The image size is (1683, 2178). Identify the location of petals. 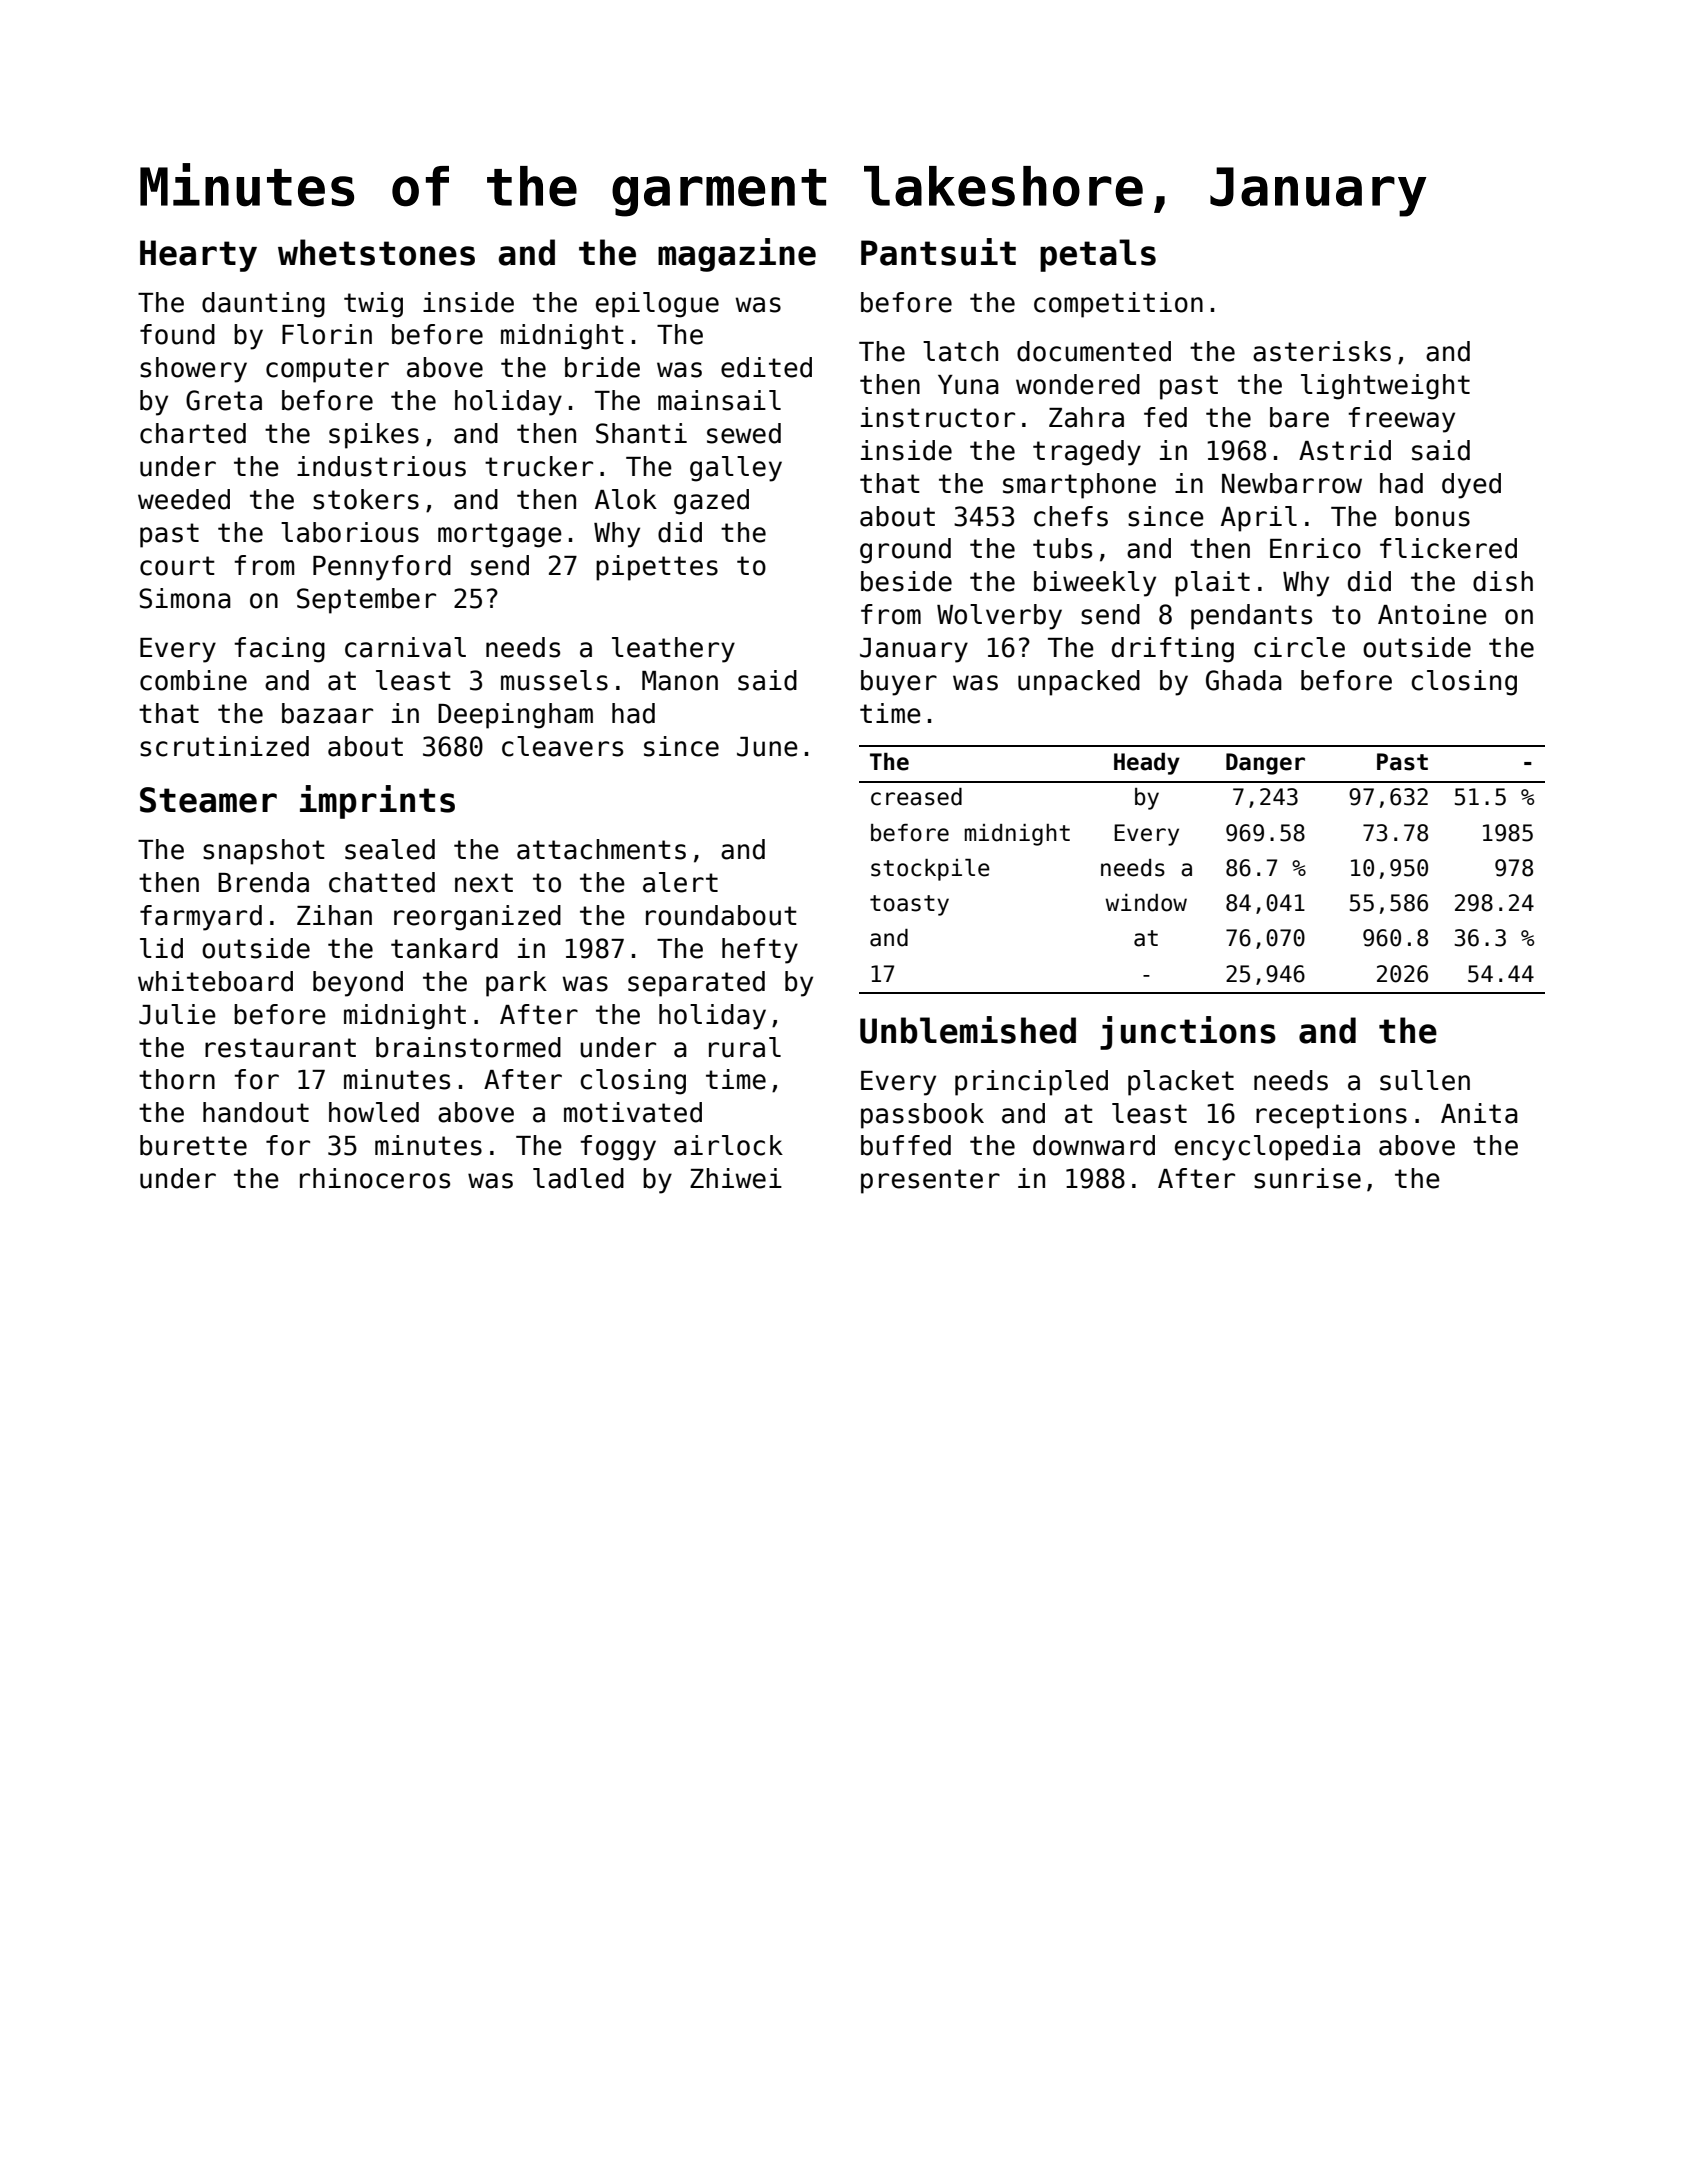
(1098, 255).
